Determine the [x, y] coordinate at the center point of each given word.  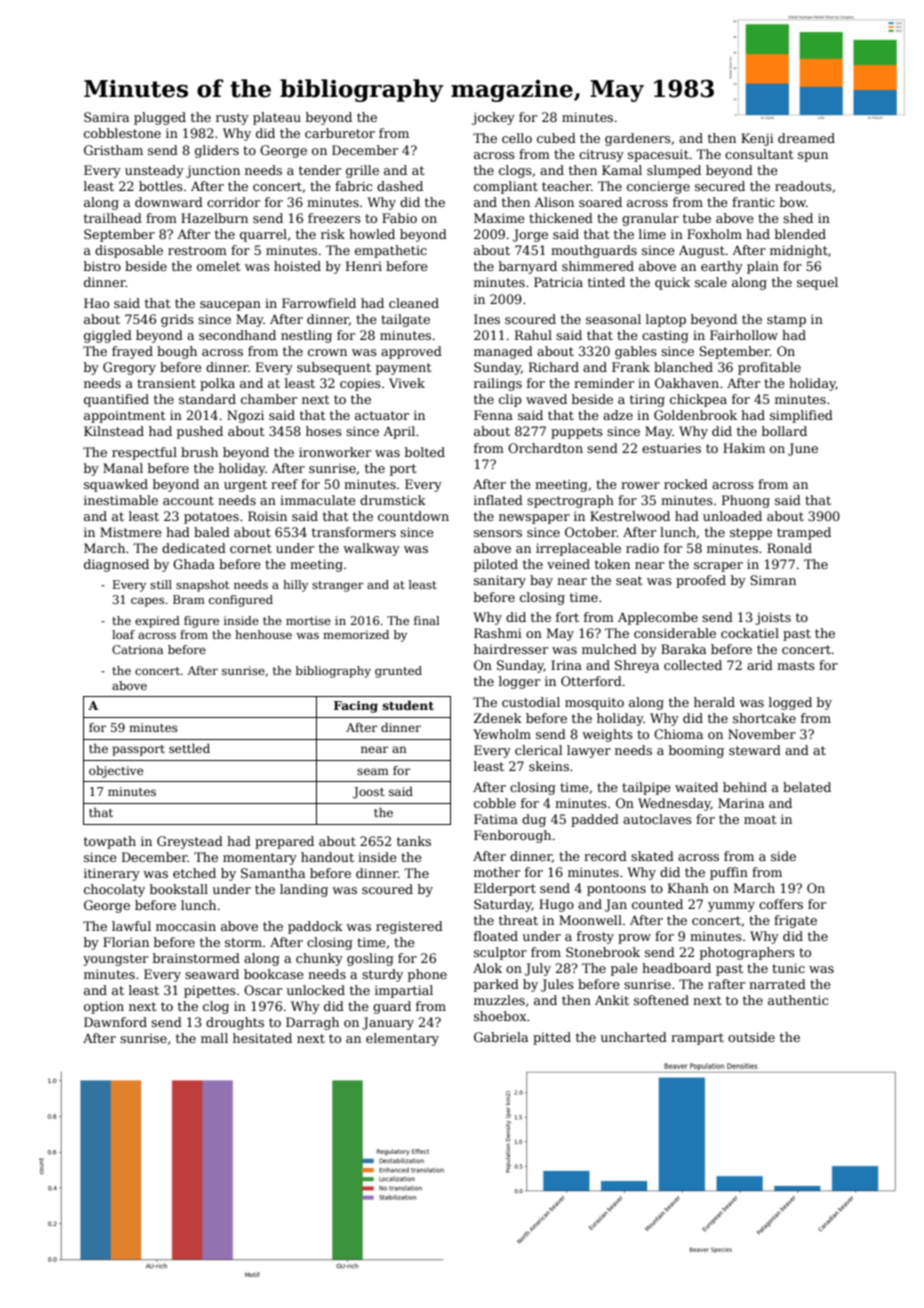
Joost [368, 793]
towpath [110, 842]
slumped [674, 171]
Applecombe [658, 618]
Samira [106, 117]
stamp [786, 321]
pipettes [210, 991]
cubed [556, 138]
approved [411, 352]
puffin [729, 873]
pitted [552, 1038]
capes [147, 602]
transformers [354, 532]
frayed [132, 352]
